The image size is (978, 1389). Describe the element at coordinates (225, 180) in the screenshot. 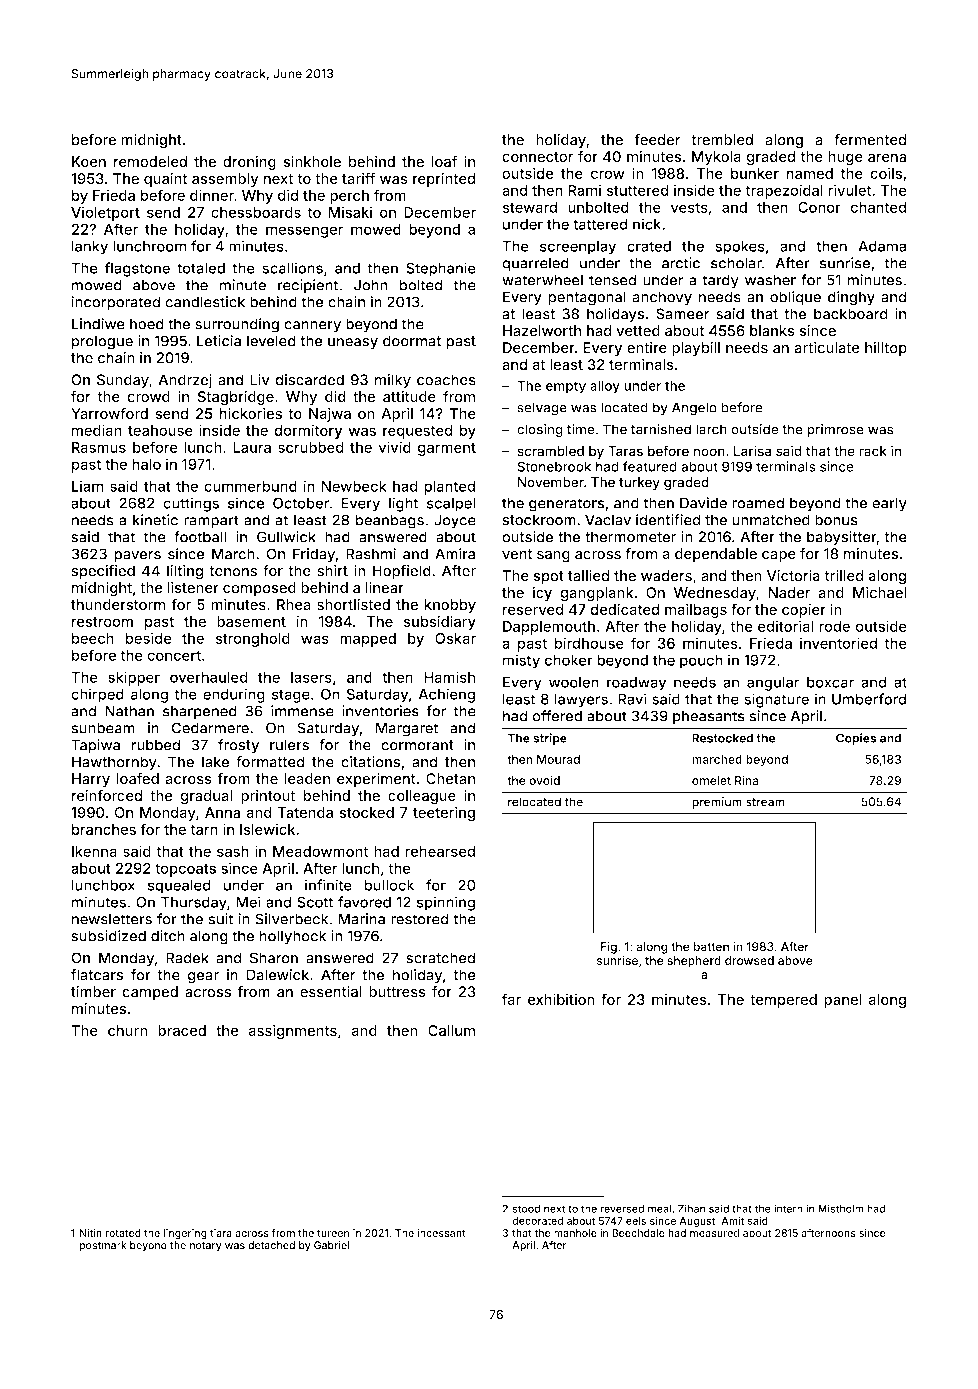

I see `assembly` at that location.
